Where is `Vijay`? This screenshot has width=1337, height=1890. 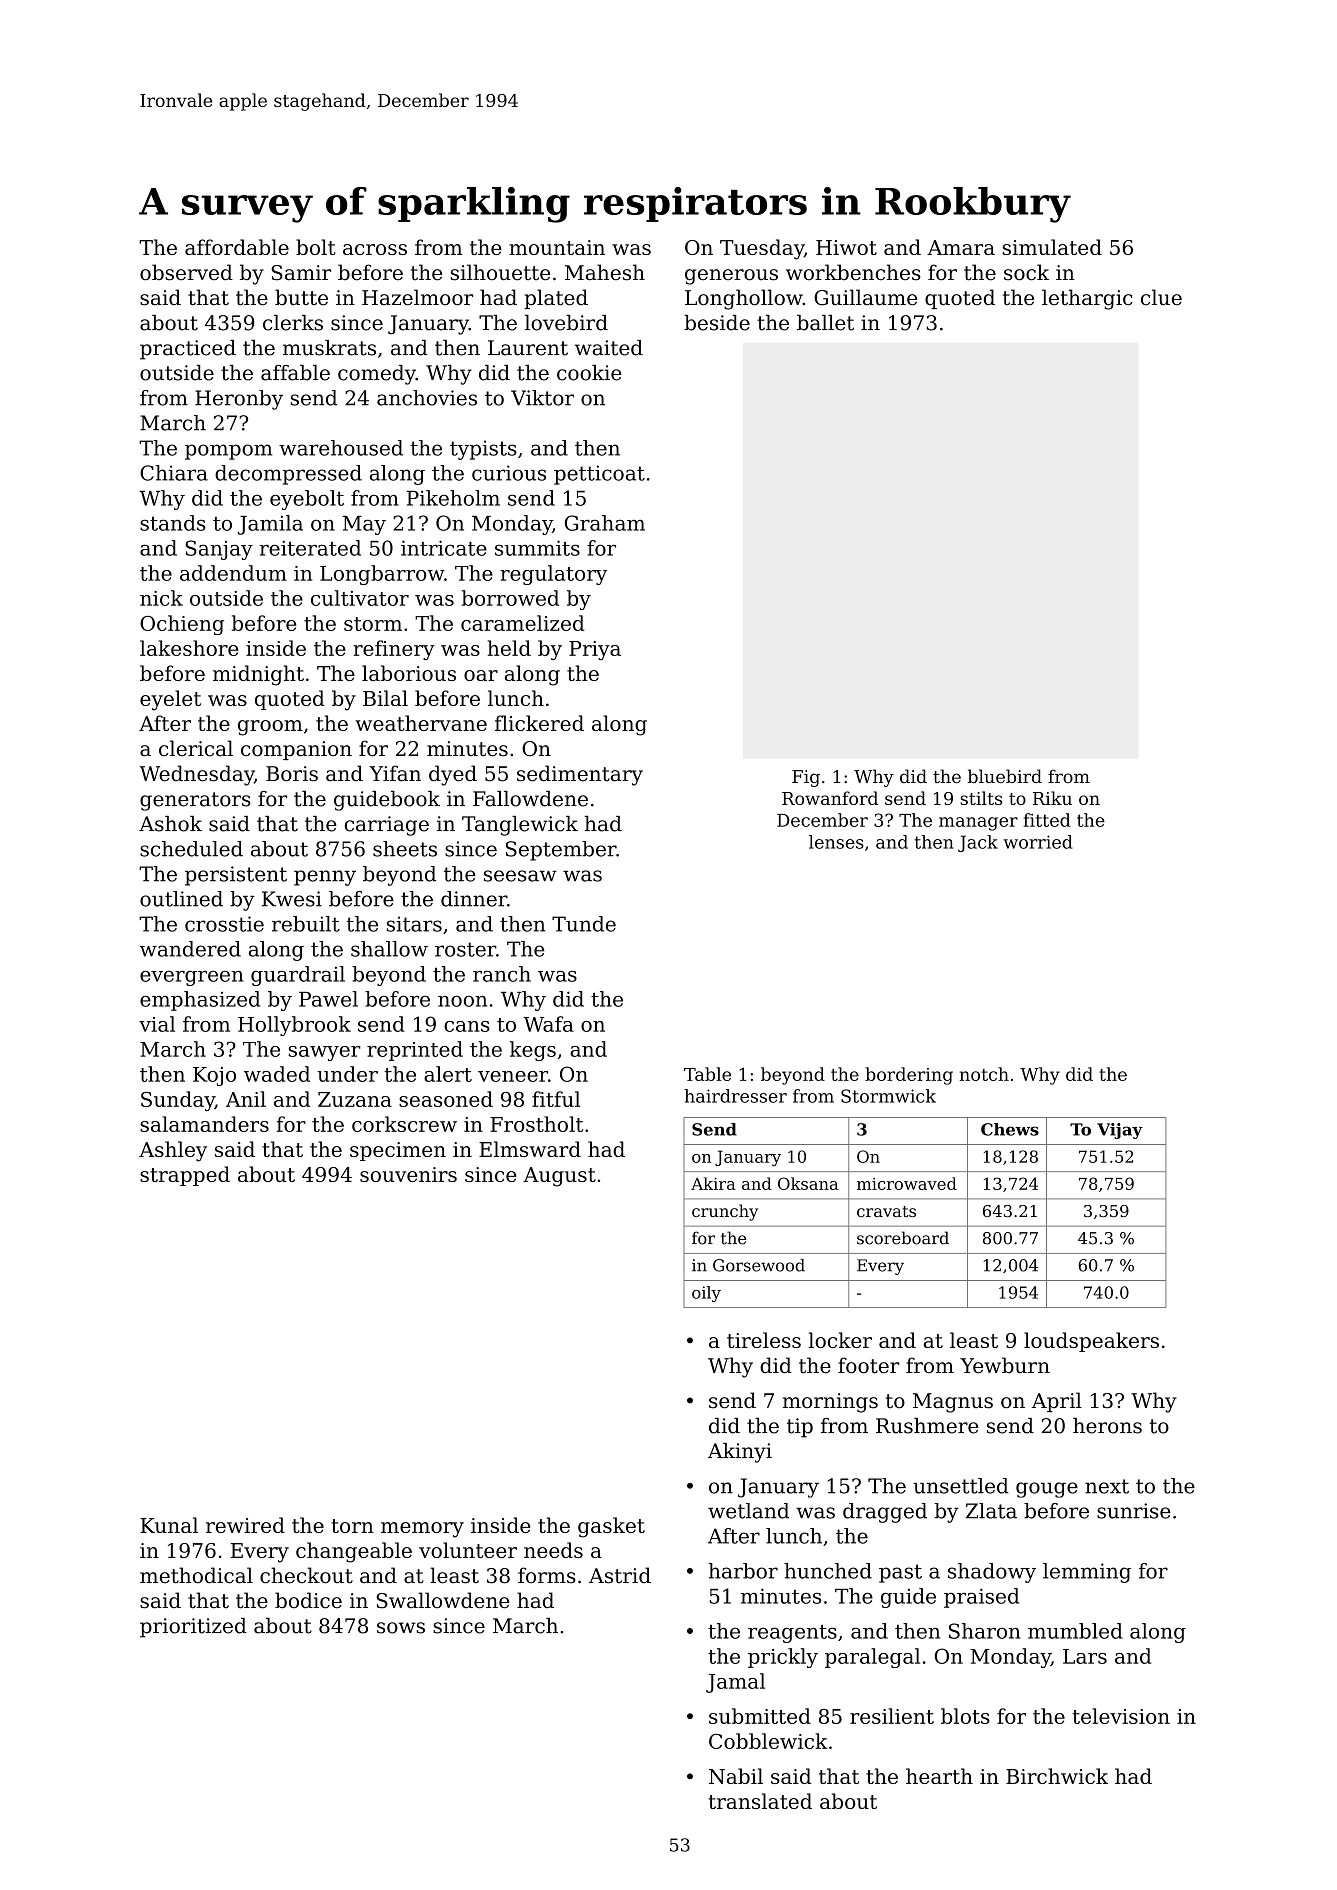
Vijay is located at coordinates (1120, 1131).
